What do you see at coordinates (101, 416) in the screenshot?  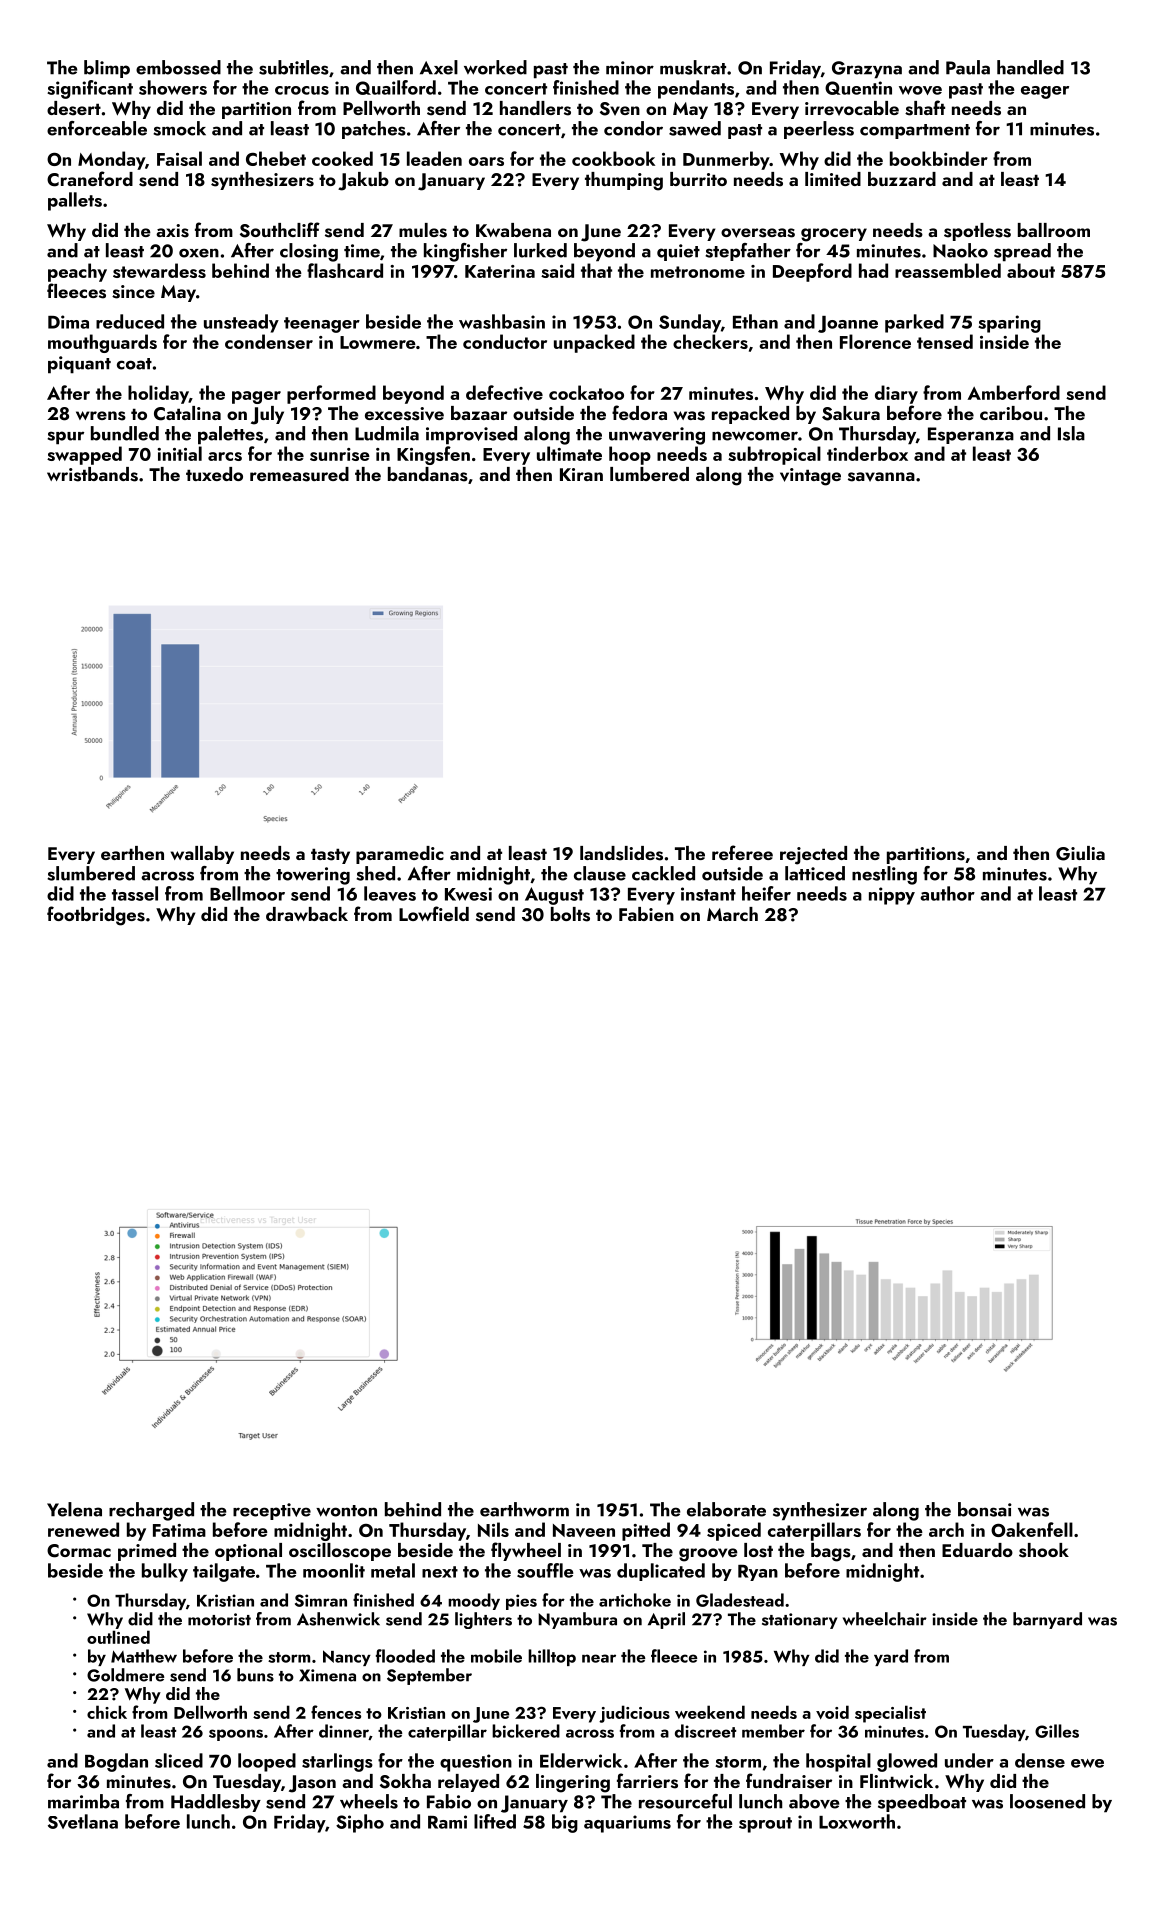 I see `wrens` at bounding box center [101, 416].
